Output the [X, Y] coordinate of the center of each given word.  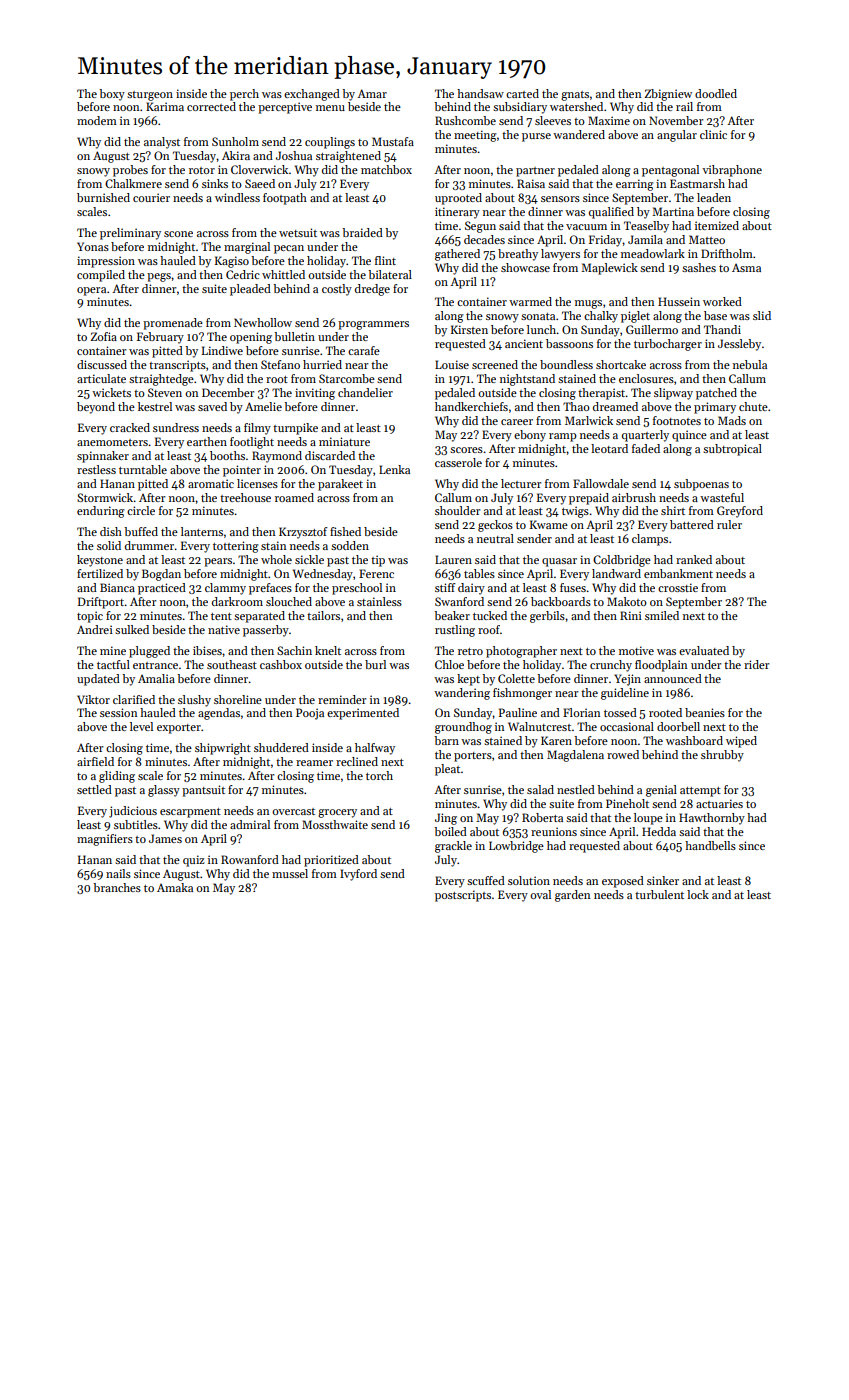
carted [522, 93]
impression [106, 262]
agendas [219, 714]
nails [118, 873]
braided [362, 232]
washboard [694, 740]
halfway [375, 749]
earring [634, 185]
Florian [581, 712]
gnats [575, 96]
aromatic [211, 483]
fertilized [100, 573]
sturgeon [150, 96]
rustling [455, 631]
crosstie [678, 587]
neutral [495, 538]
